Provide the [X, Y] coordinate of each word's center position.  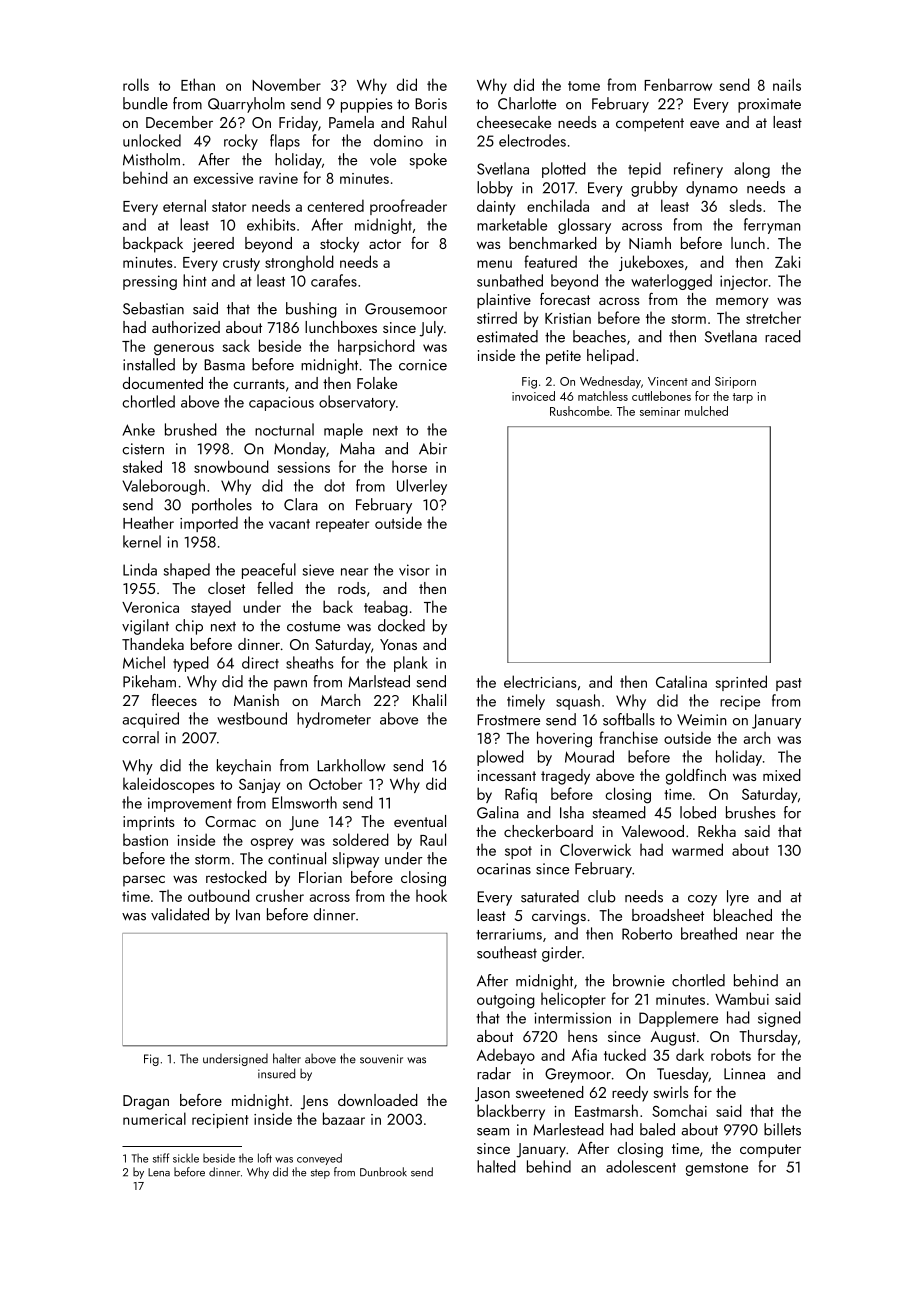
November [286, 84]
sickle [186, 1158]
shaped [187, 571]
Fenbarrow [678, 84]
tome [584, 86]
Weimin [701, 720]
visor [414, 570]
